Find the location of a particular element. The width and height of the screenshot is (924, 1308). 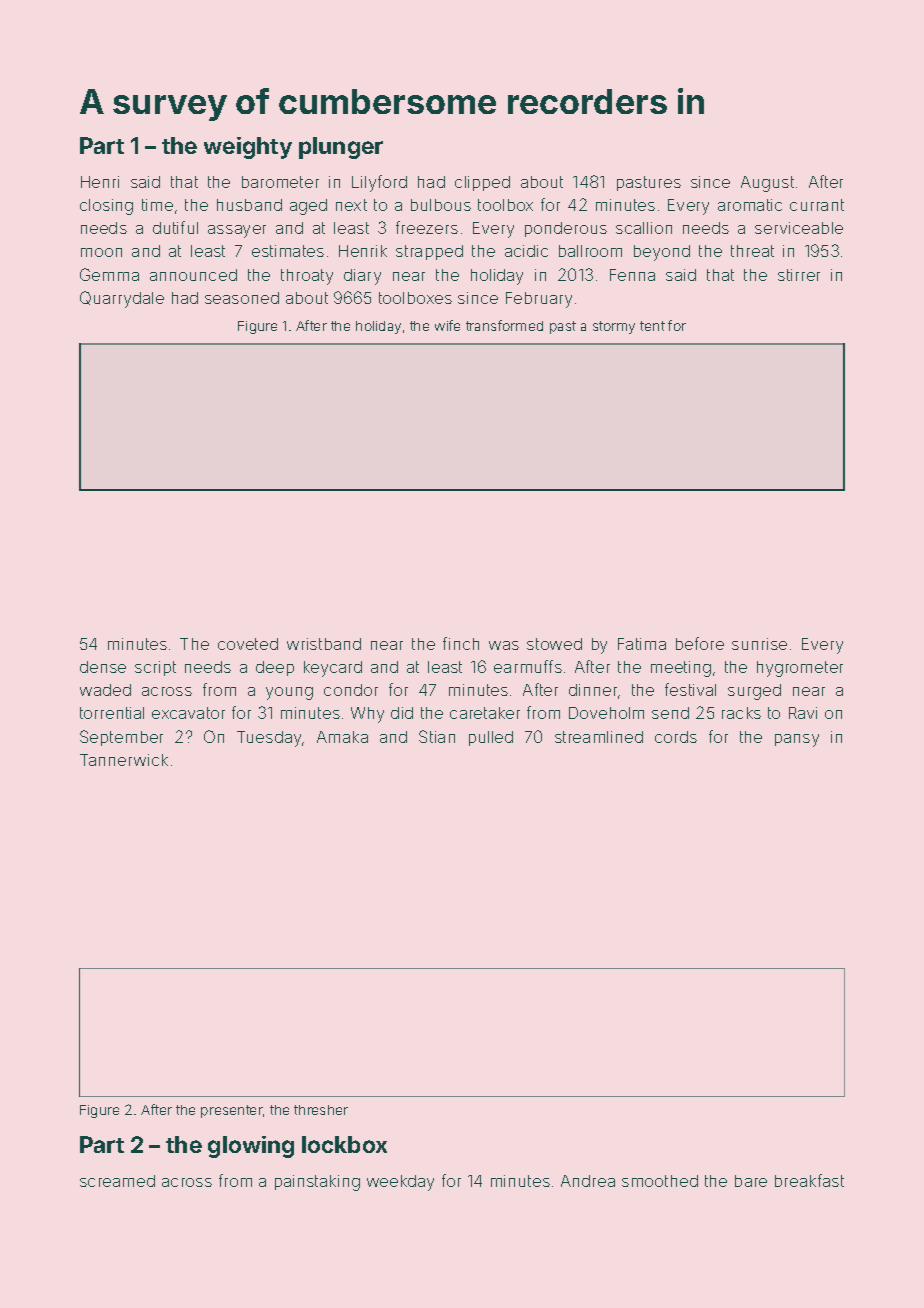

Amaka is located at coordinates (342, 737).
